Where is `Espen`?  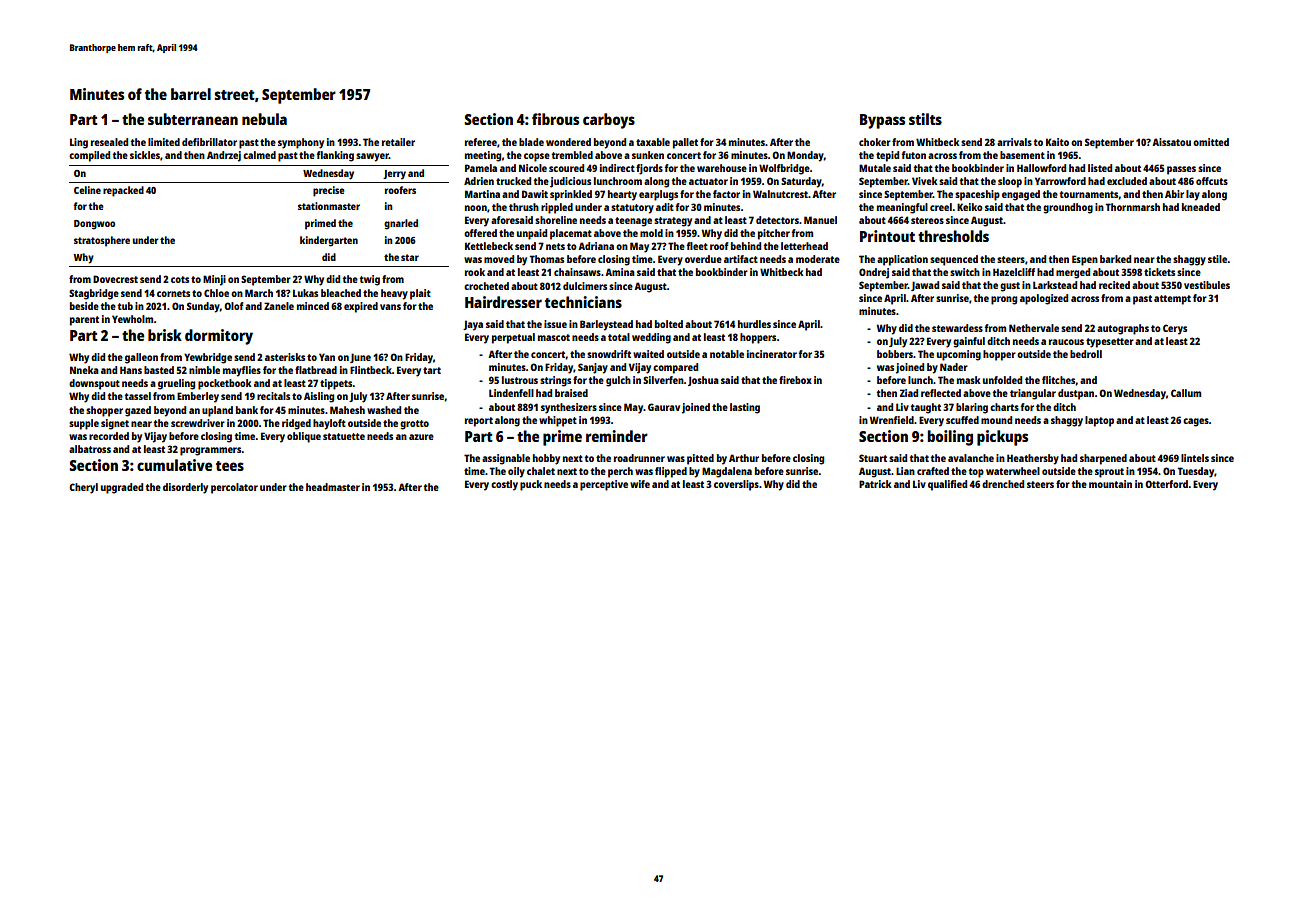 Espen is located at coordinates (1085, 260).
